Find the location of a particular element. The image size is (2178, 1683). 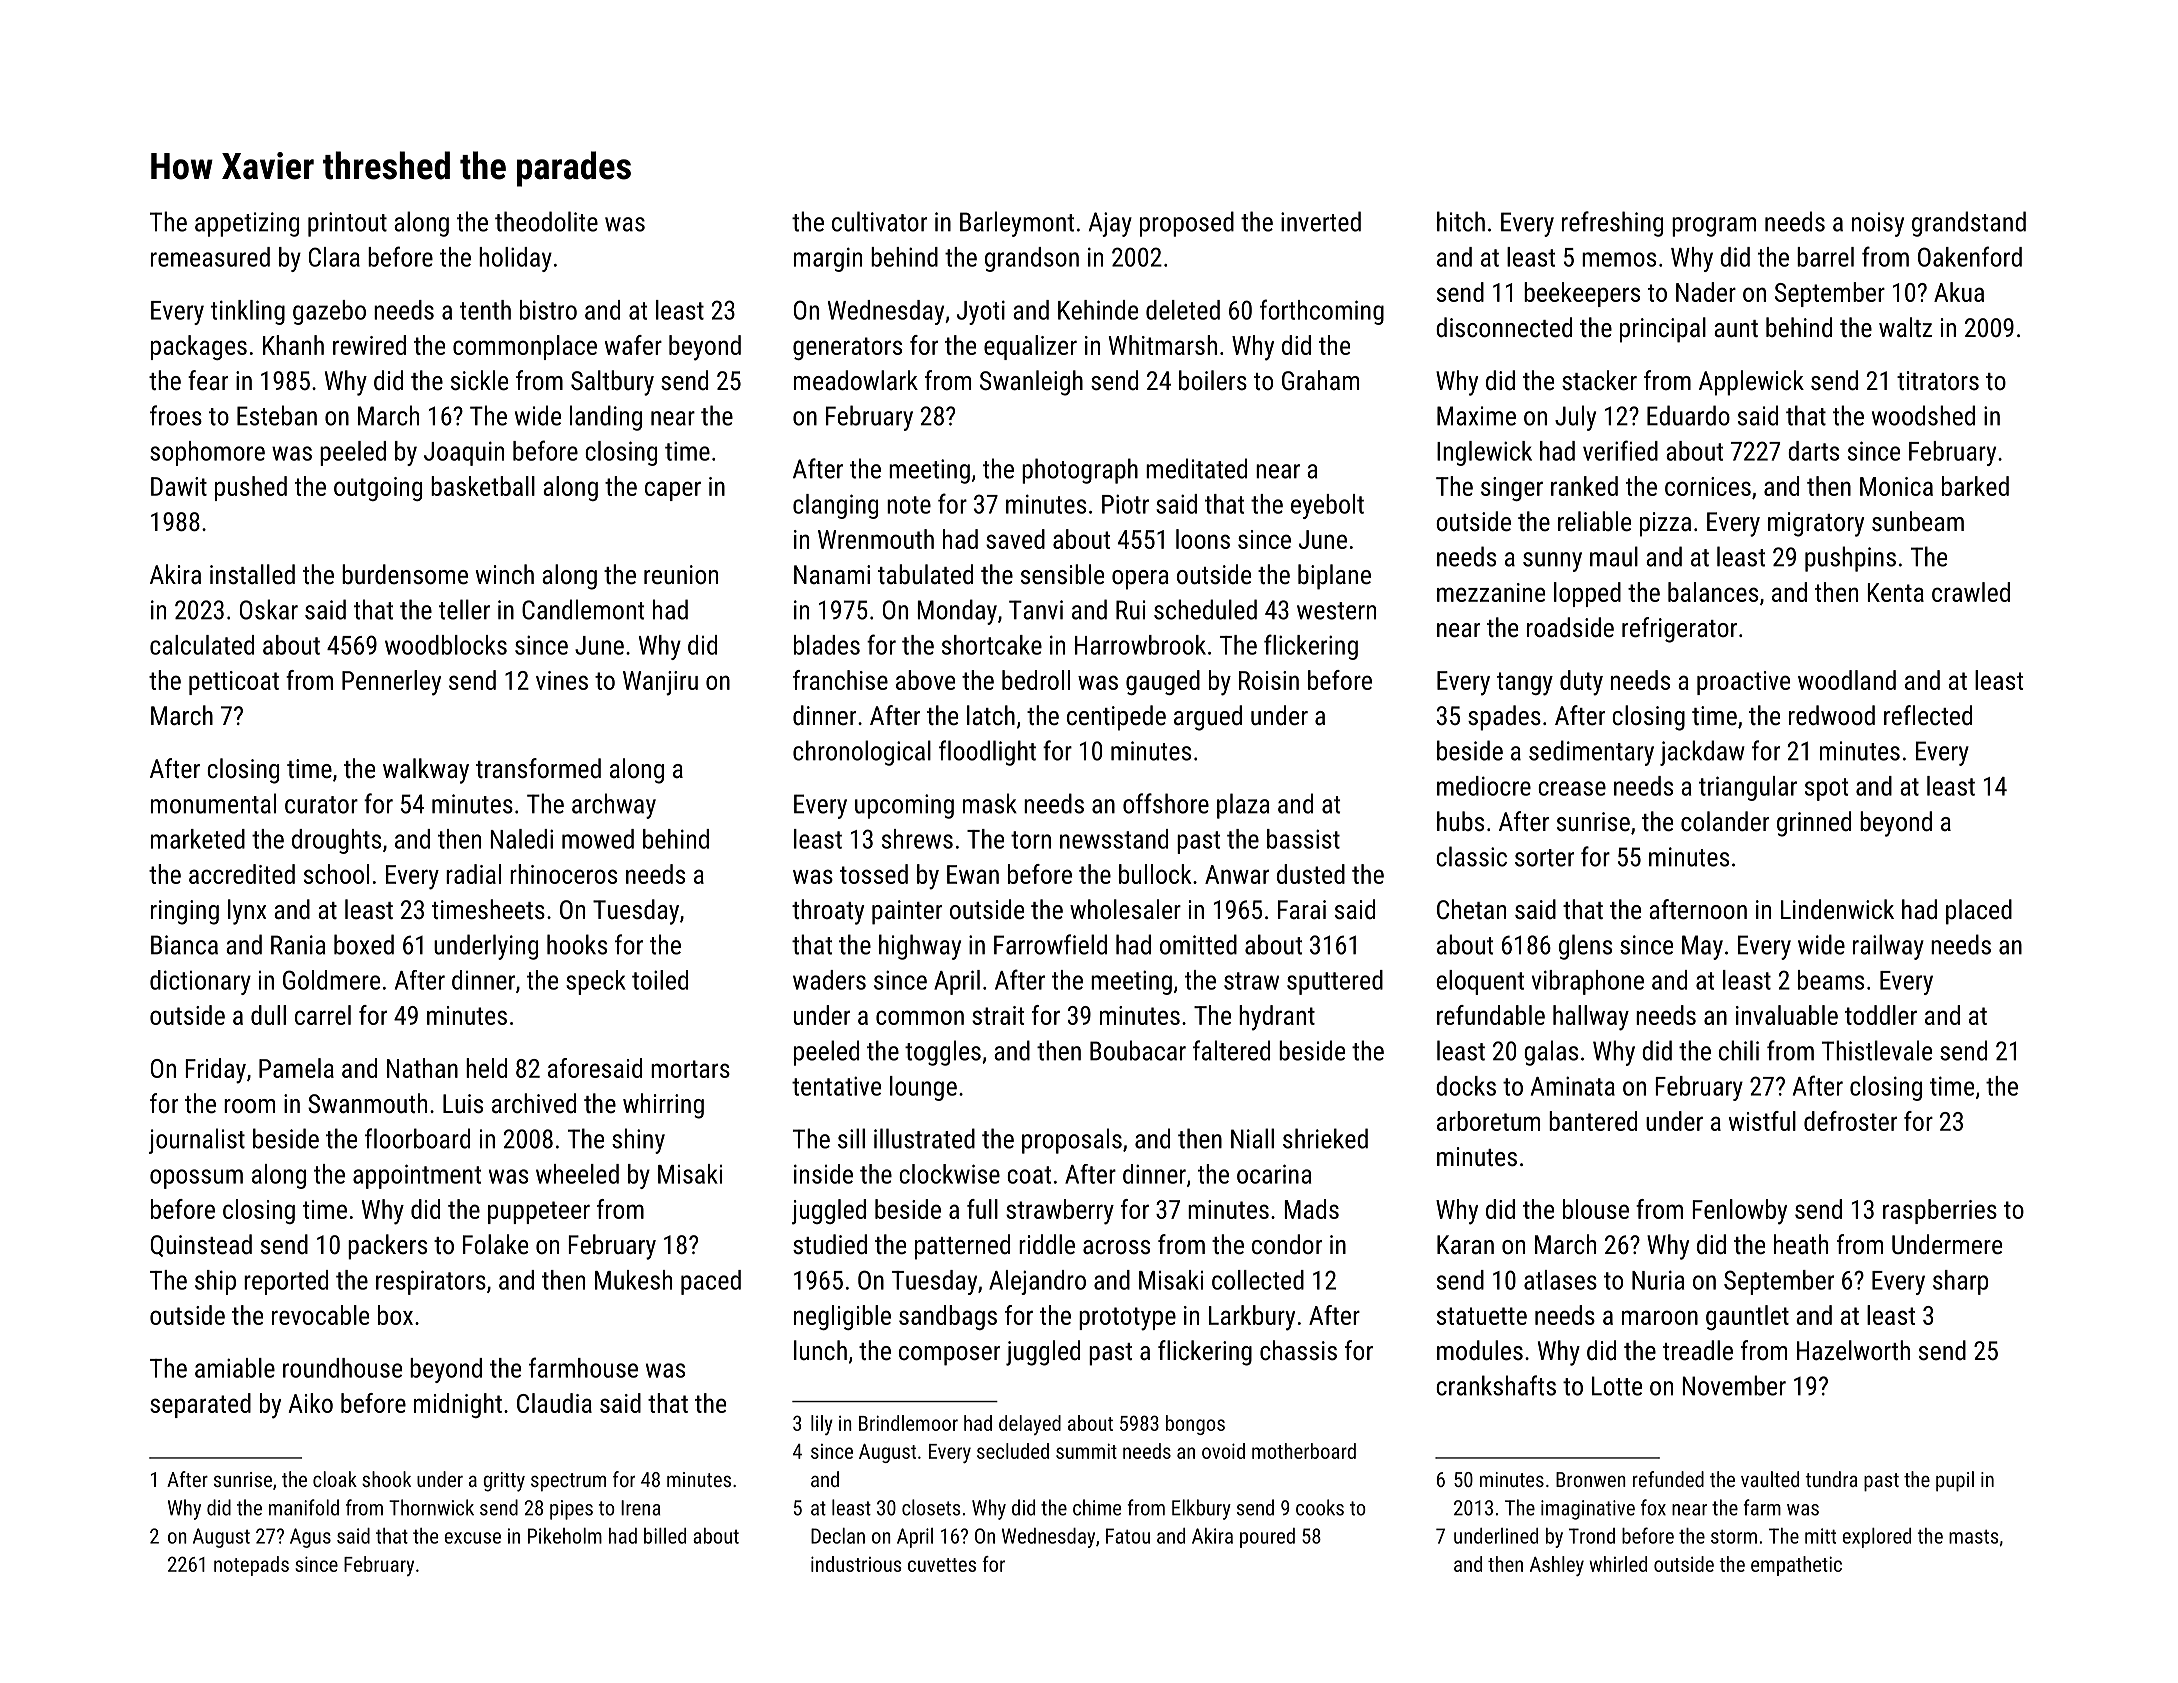

Lindenwick is located at coordinates (1837, 909).
